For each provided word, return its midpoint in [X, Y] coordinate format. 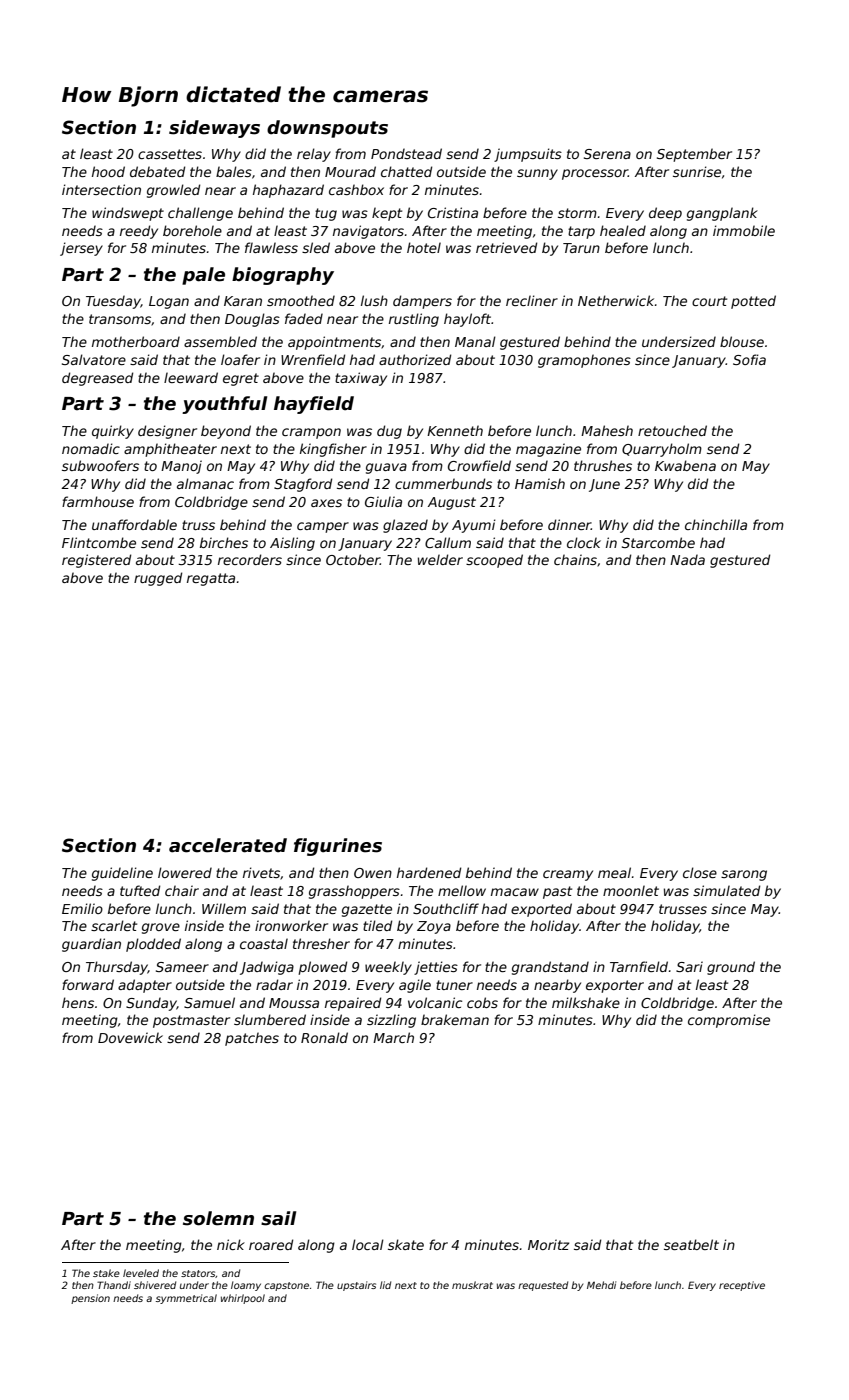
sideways [214, 129]
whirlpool [243, 1299]
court [709, 301]
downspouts [327, 129]
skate [406, 1244]
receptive [742, 1286]
